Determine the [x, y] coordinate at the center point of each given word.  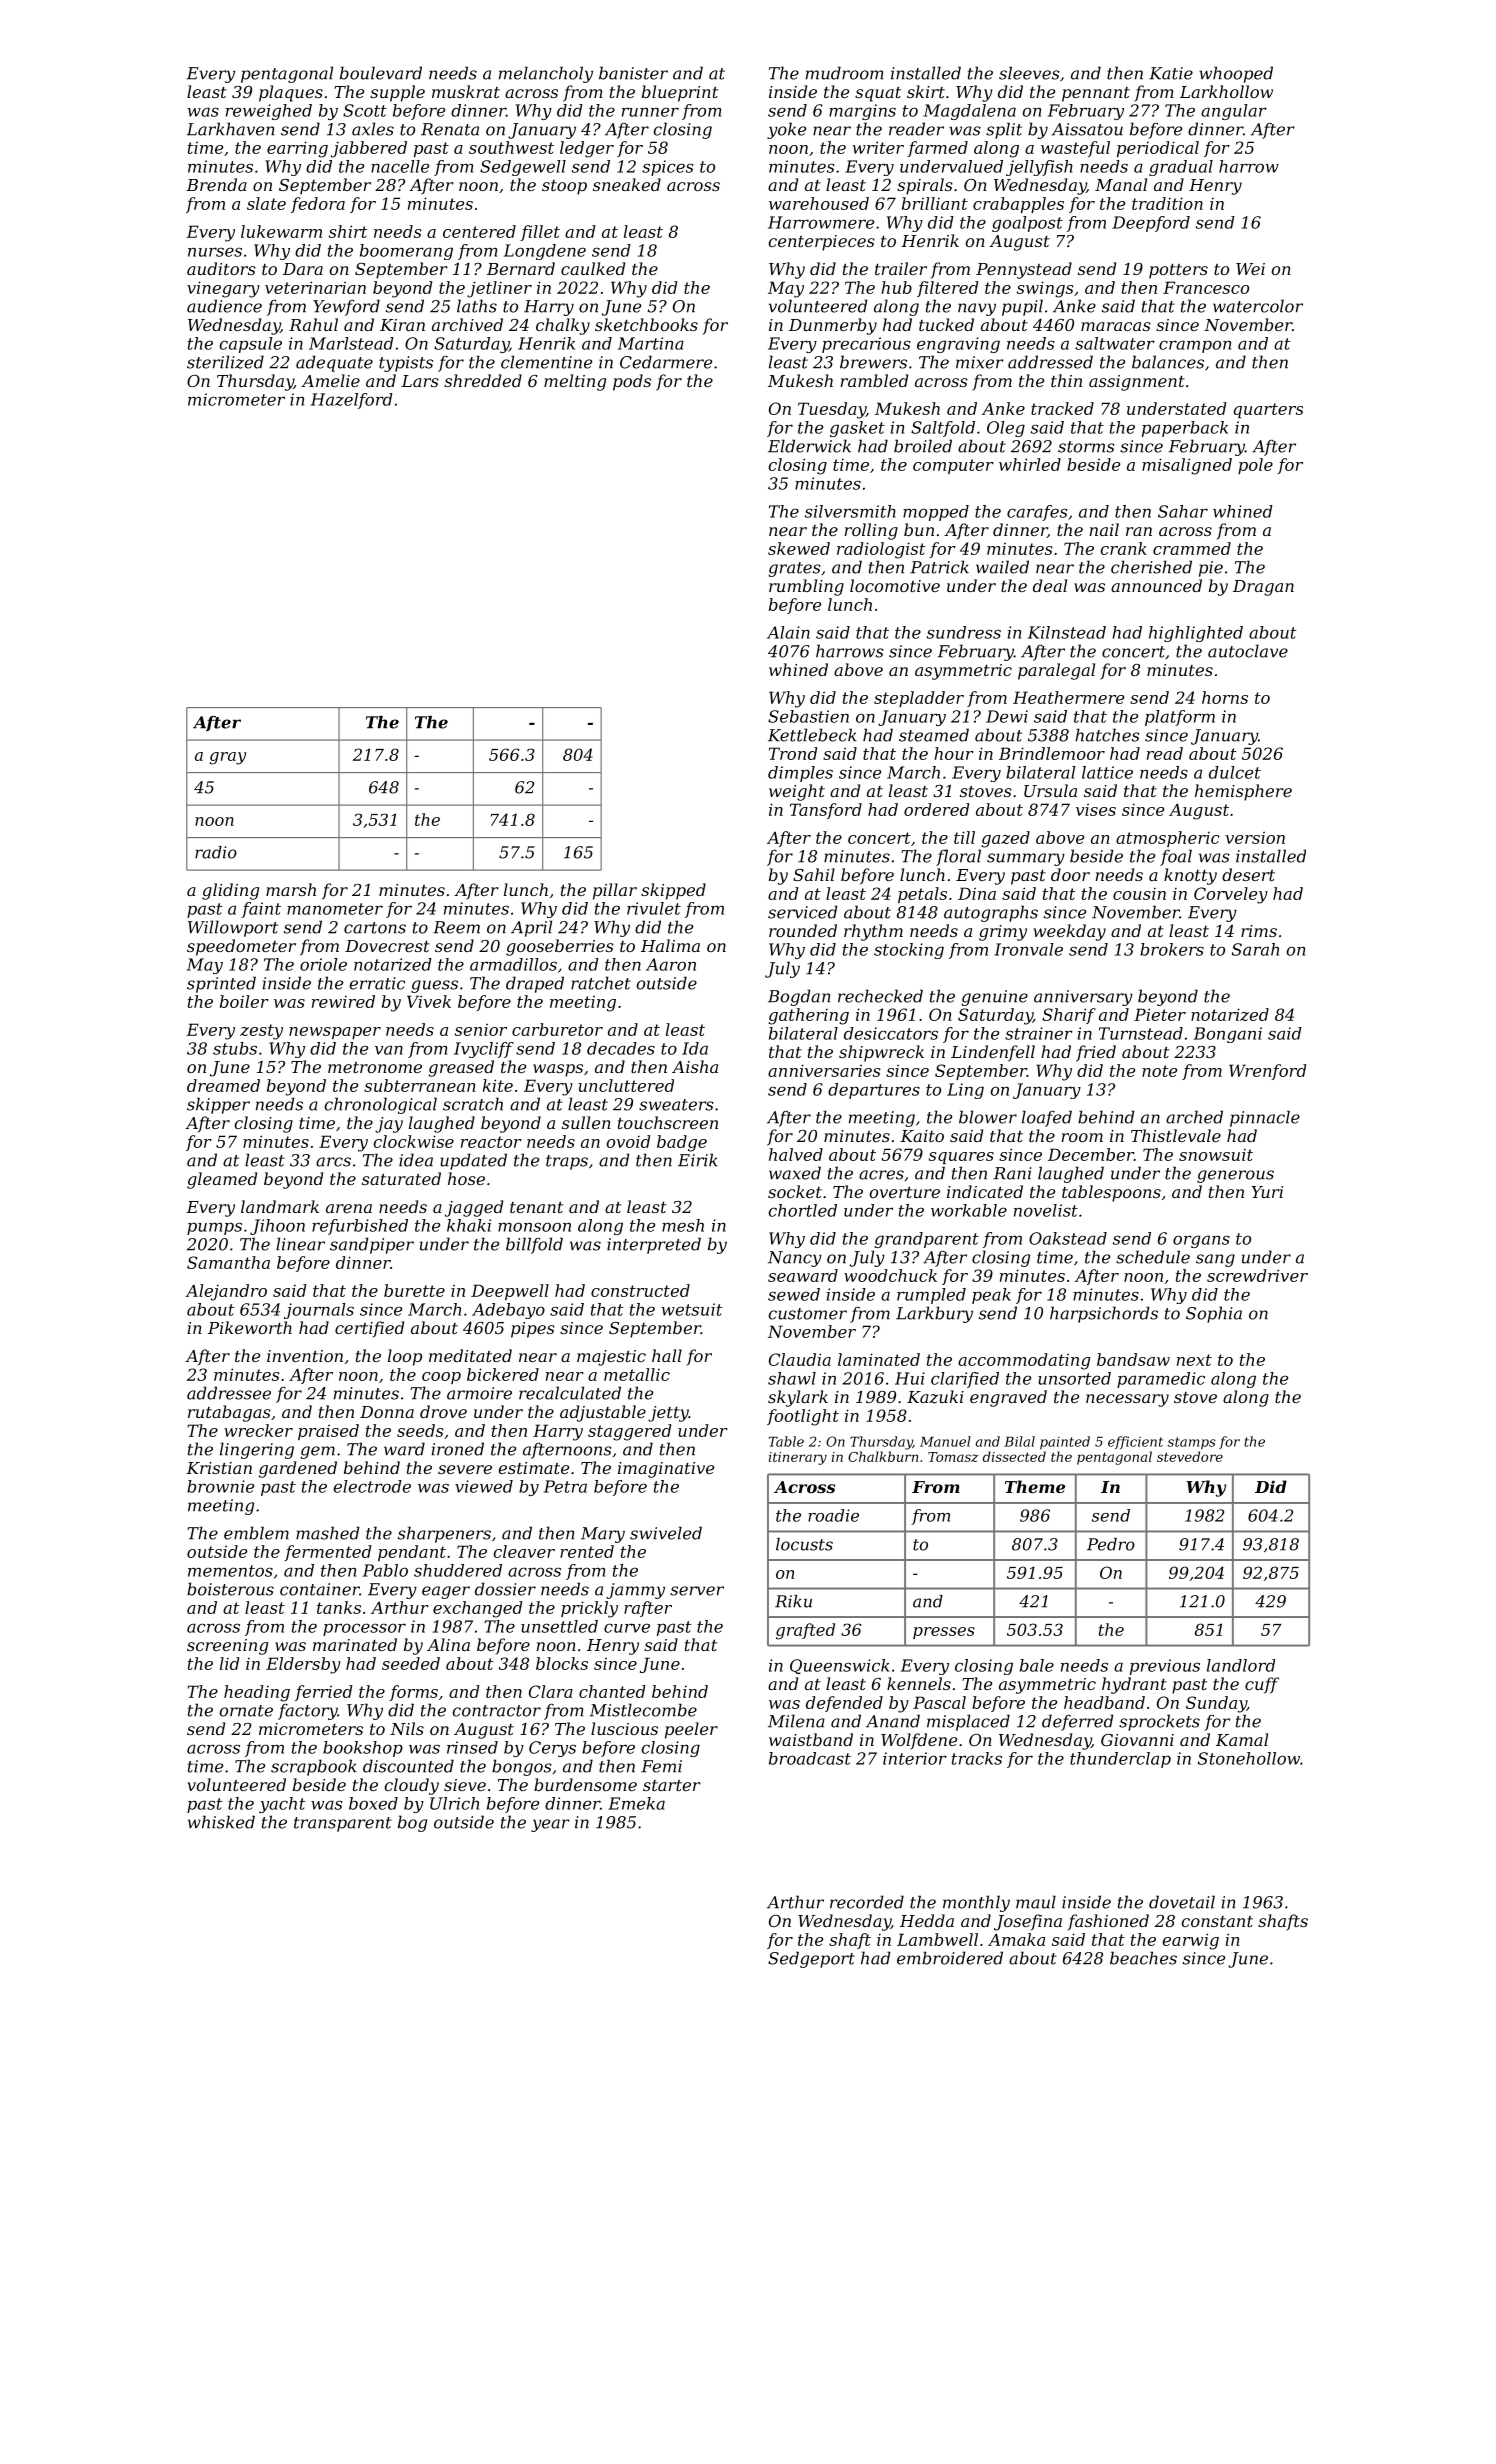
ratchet [601, 983]
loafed [1047, 1118]
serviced [803, 912]
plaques [291, 93]
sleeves [1029, 73]
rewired [343, 1001]
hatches [1107, 735]
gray [227, 758]
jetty [668, 1414]
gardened [298, 1469]
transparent [343, 1824]
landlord [1241, 1665]
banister [633, 73]
